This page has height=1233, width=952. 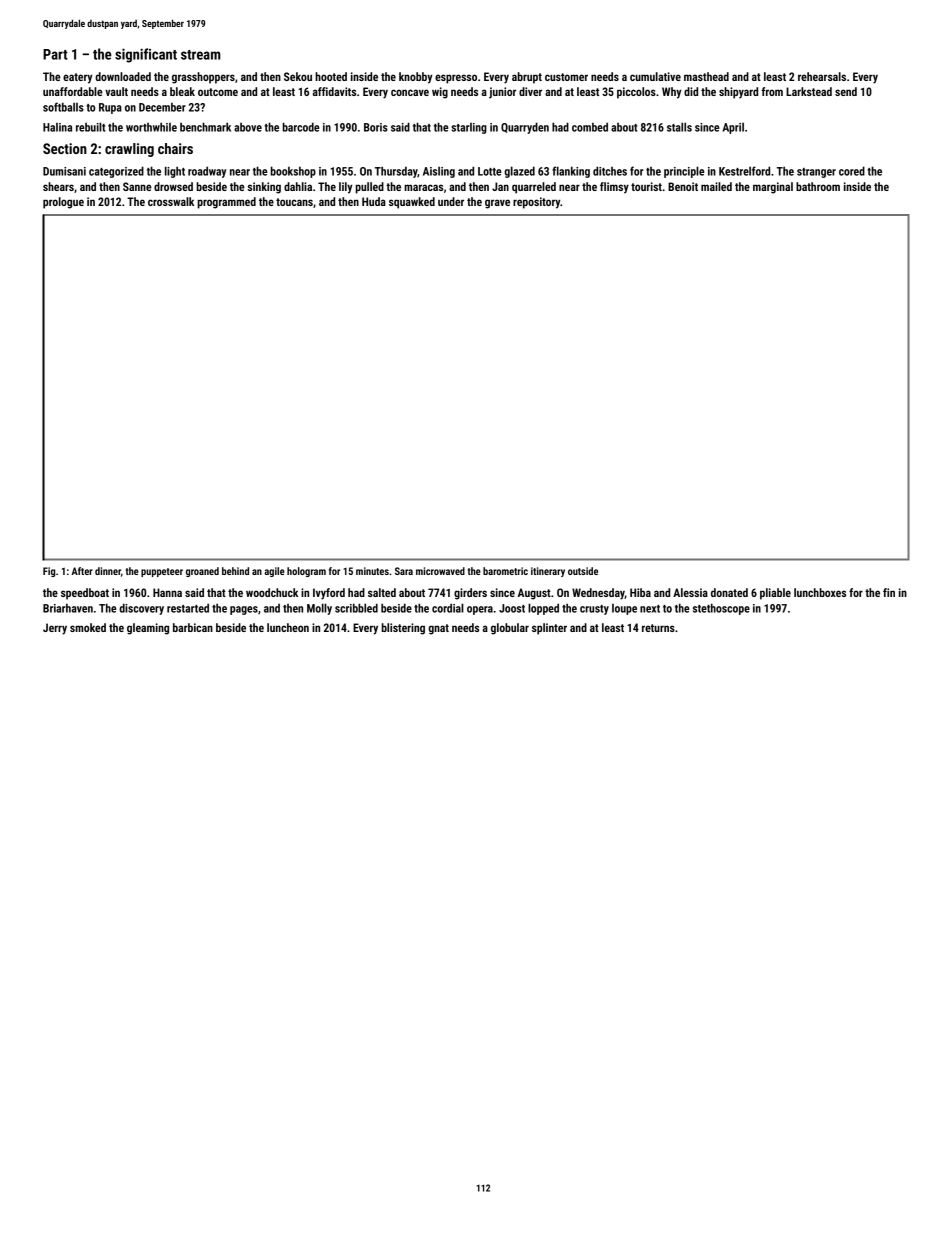 What do you see at coordinates (49, 572) in the page?
I see `Fig` at bounding box center [49, 572].
